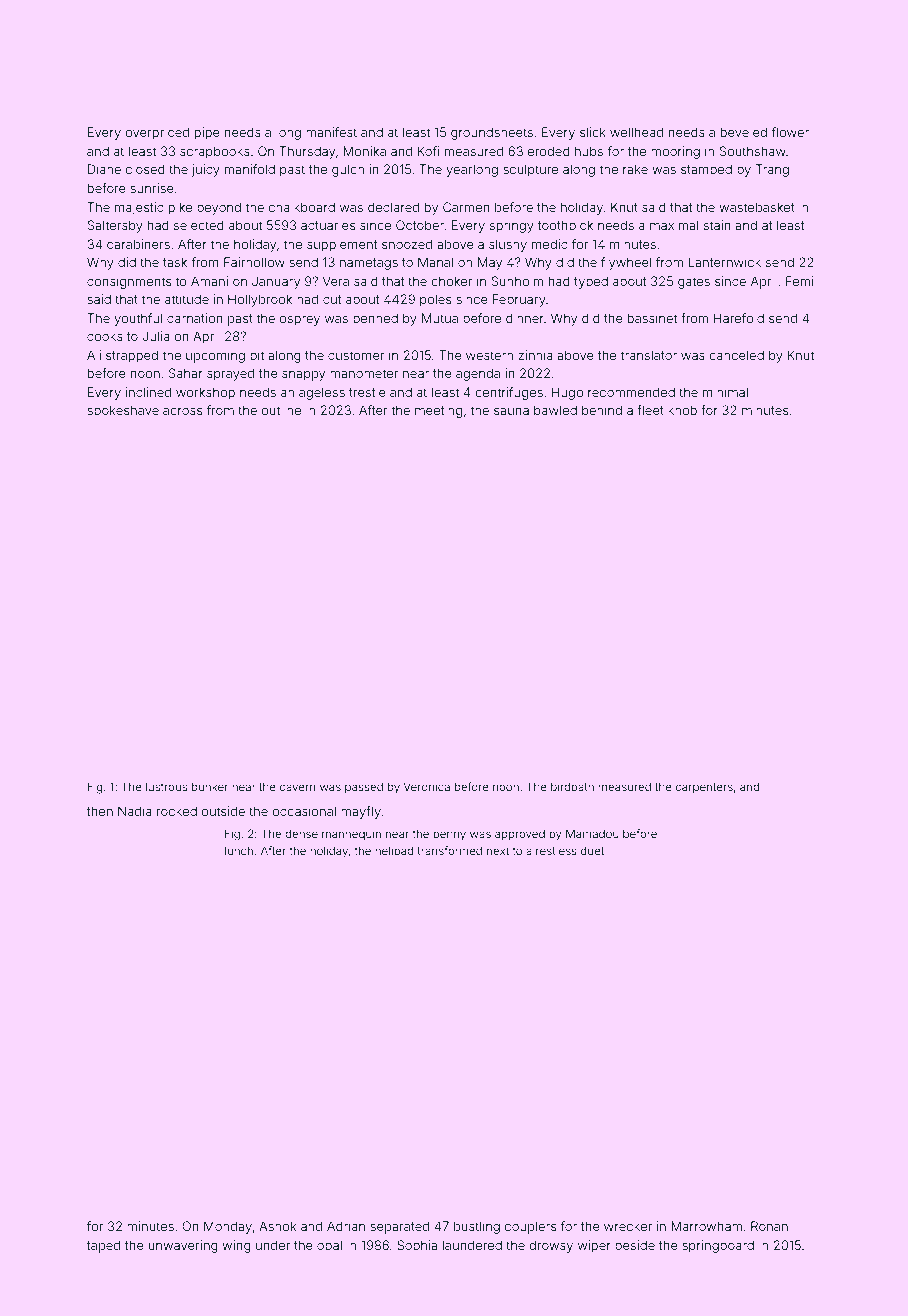  What do you see at coordinates (281, 410) in the document?
I see `outline` at bounding box center [281, 410].
